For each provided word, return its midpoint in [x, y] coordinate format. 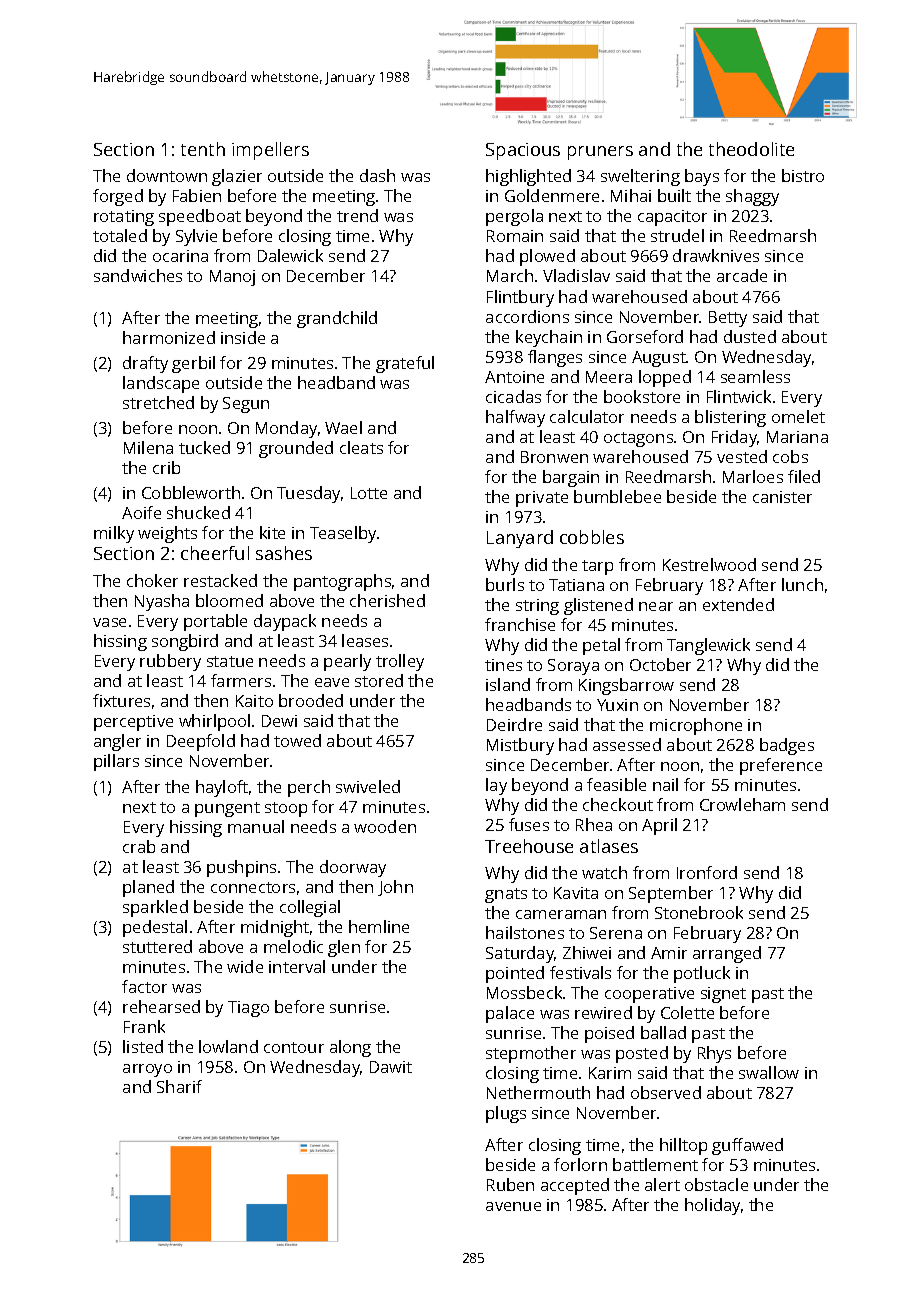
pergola [514, 217]
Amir [669, 953]
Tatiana [576, 585]
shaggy [752, 197]
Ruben [510, 1184]
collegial [310, 908]
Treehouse [529, 846]
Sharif [179, 1086]
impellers [270, 151]
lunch [802, 584]
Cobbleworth [191, 492]
